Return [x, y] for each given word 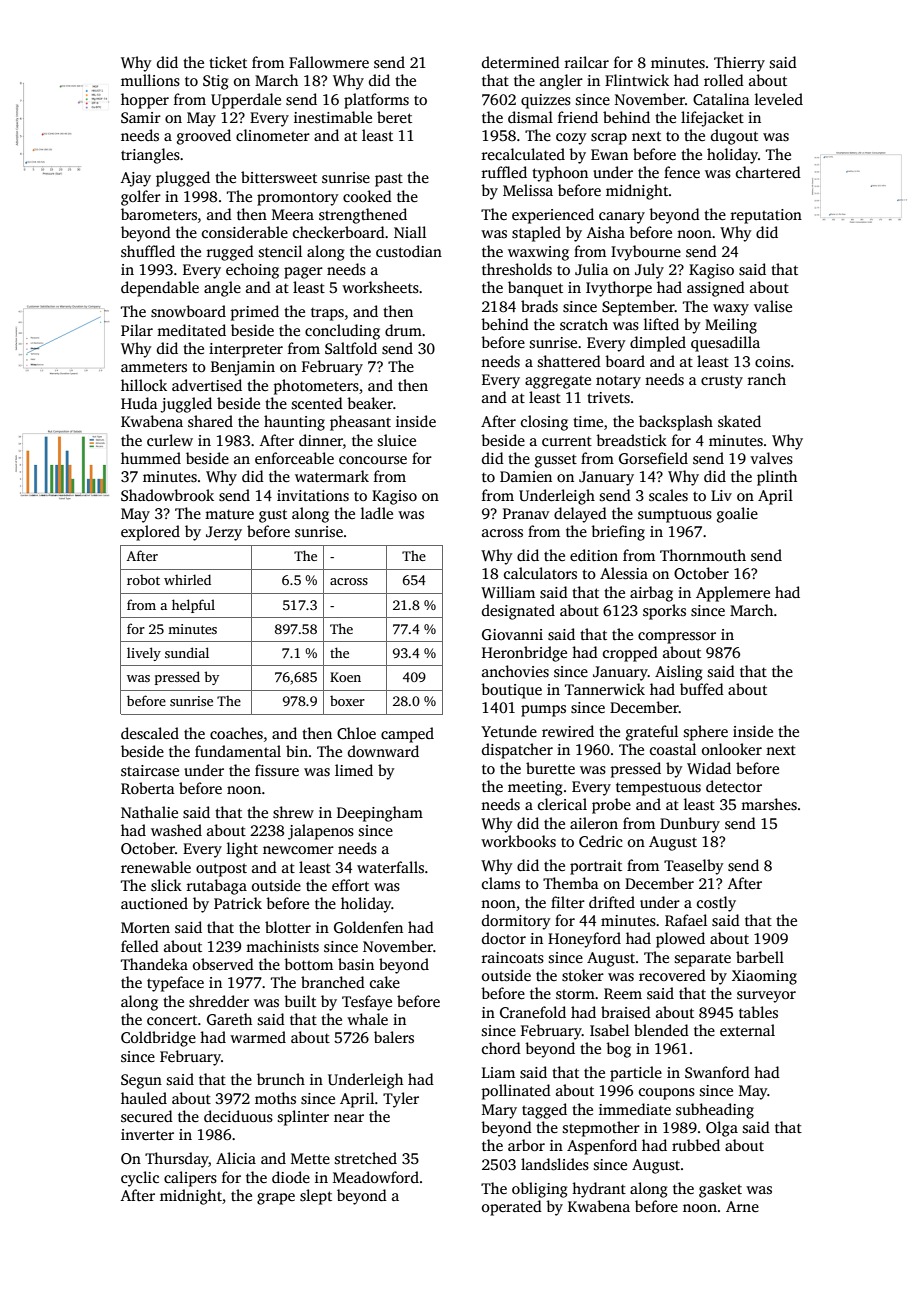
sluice [397, 440]
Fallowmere [329, 62]
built [300, 1001]
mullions [150, 80]
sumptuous [675, 516]
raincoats [513, 958]
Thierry [739, 64]
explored [150, 533]
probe [611, 806]
